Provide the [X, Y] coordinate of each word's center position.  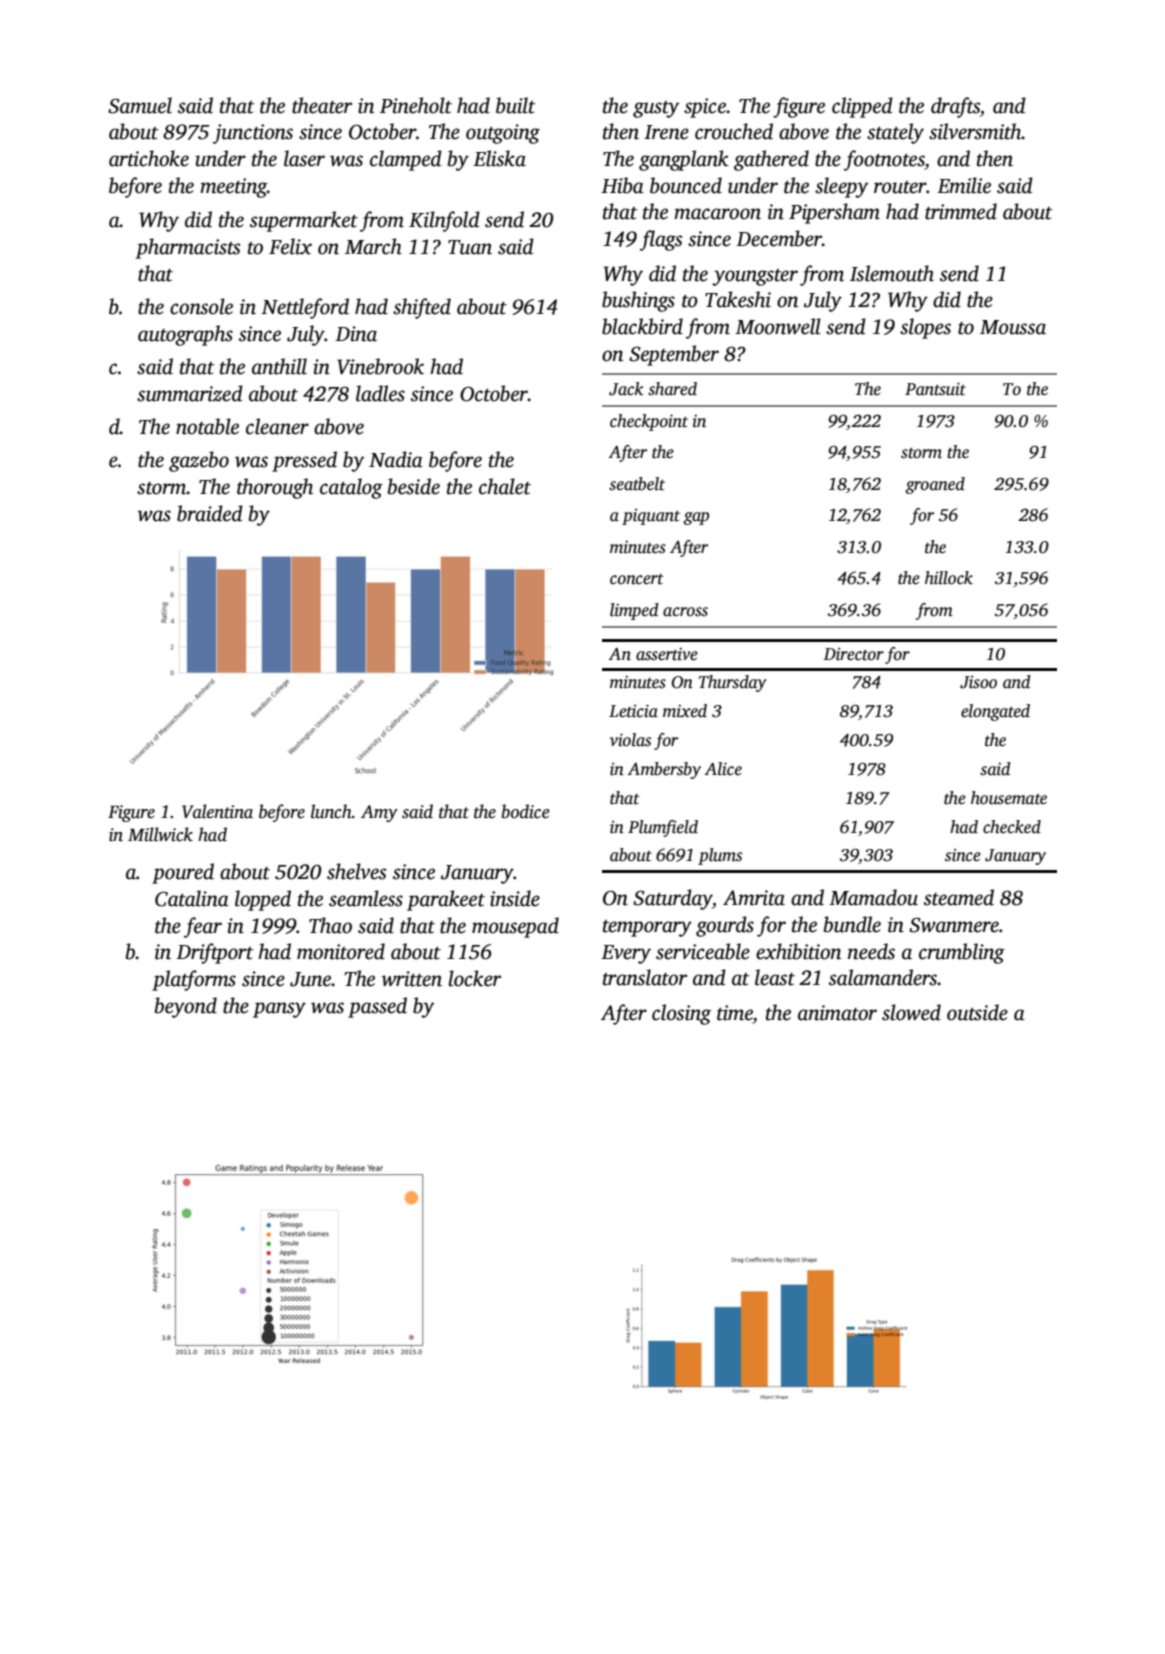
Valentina [217, 811]
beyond [186, 1007]
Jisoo [978, 682]
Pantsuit [935, 389]
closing [681, 1014]
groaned [935, 485]
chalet [505, 486]
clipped [862, 107]
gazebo [199, 461]
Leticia [633, 711]
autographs [185, 335]
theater [322, 105]
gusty [656, 109]
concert [637, 579]
